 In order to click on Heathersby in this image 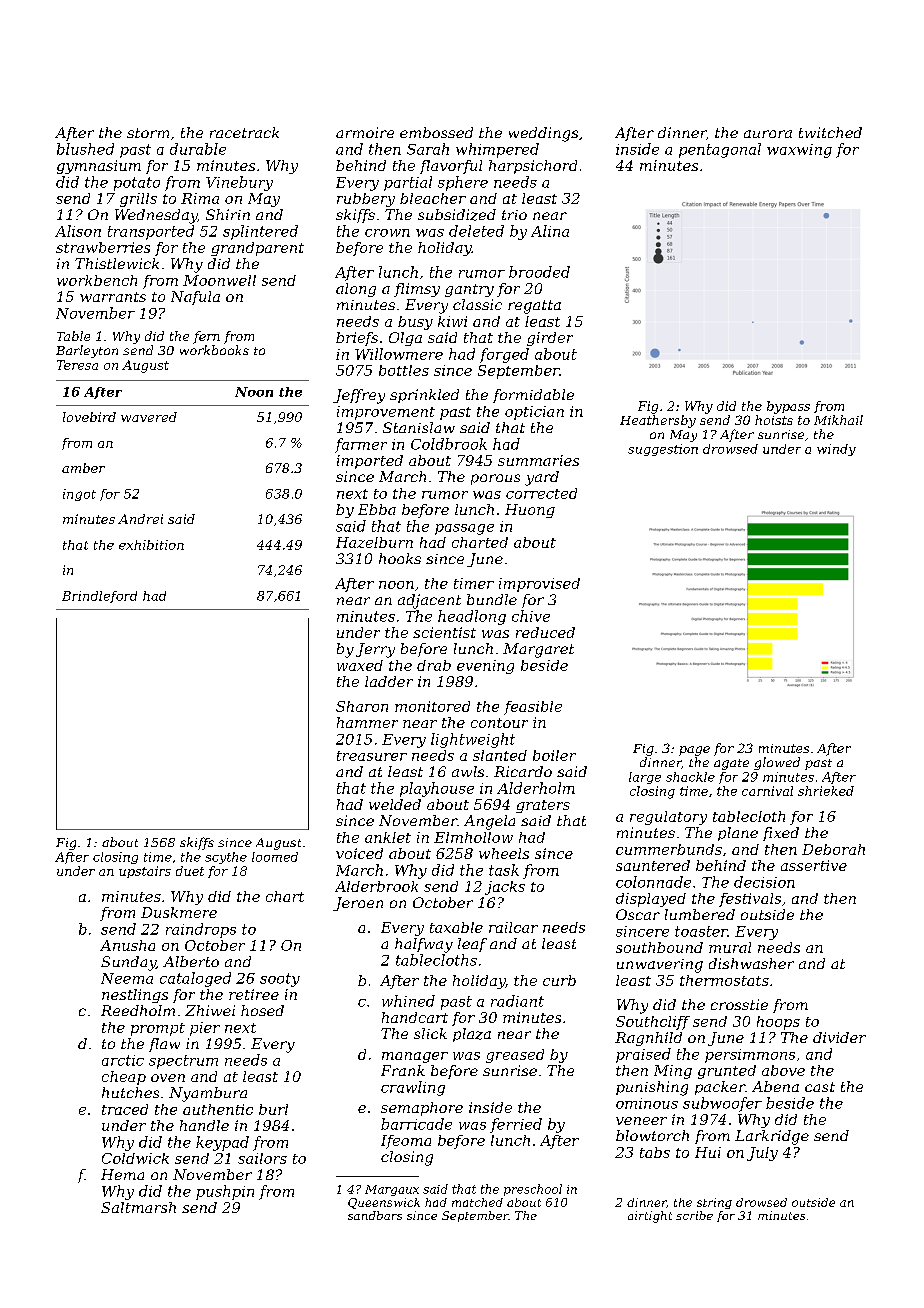, I will do `click(658, 421)`.
